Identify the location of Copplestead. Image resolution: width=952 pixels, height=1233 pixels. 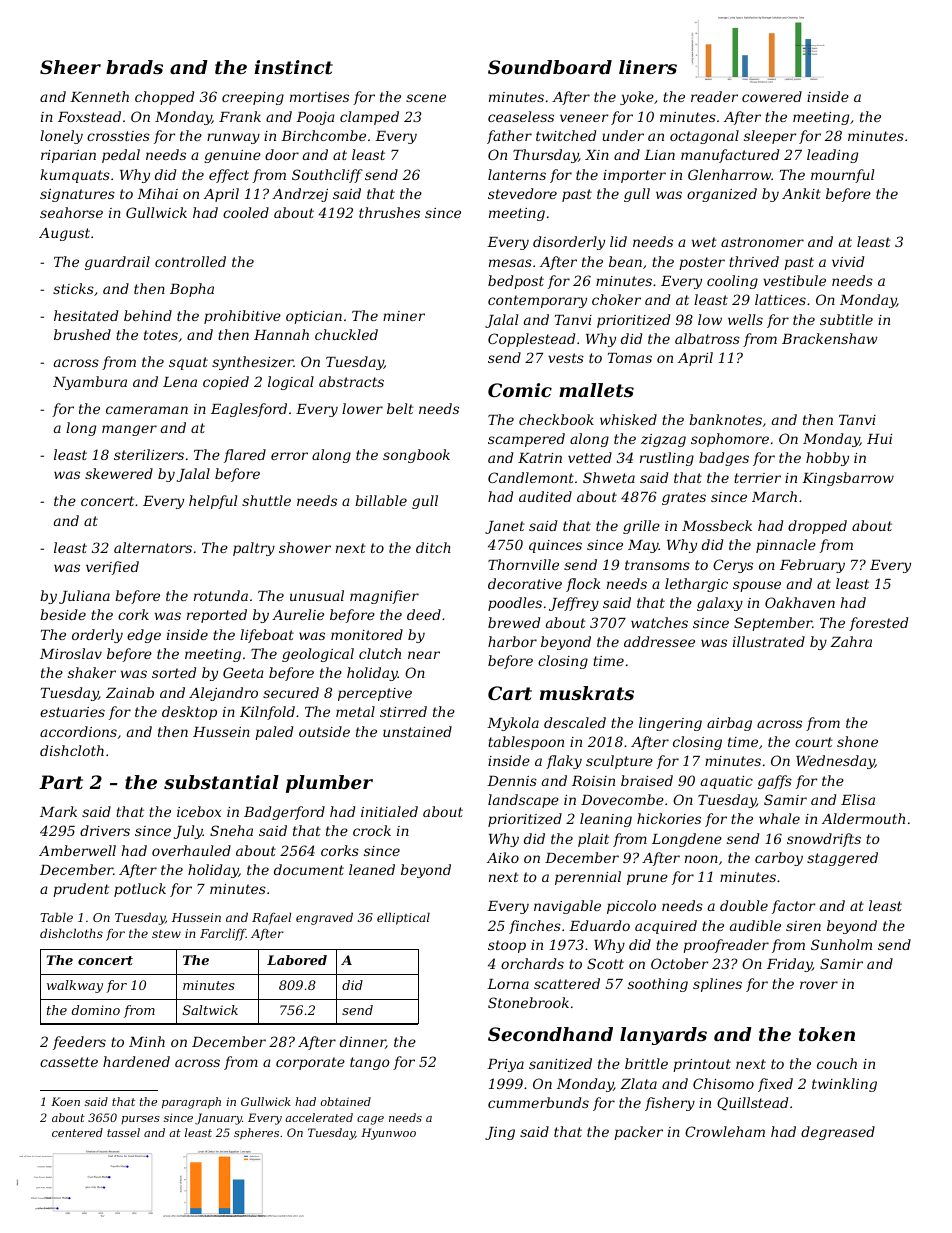
(531, 340).
